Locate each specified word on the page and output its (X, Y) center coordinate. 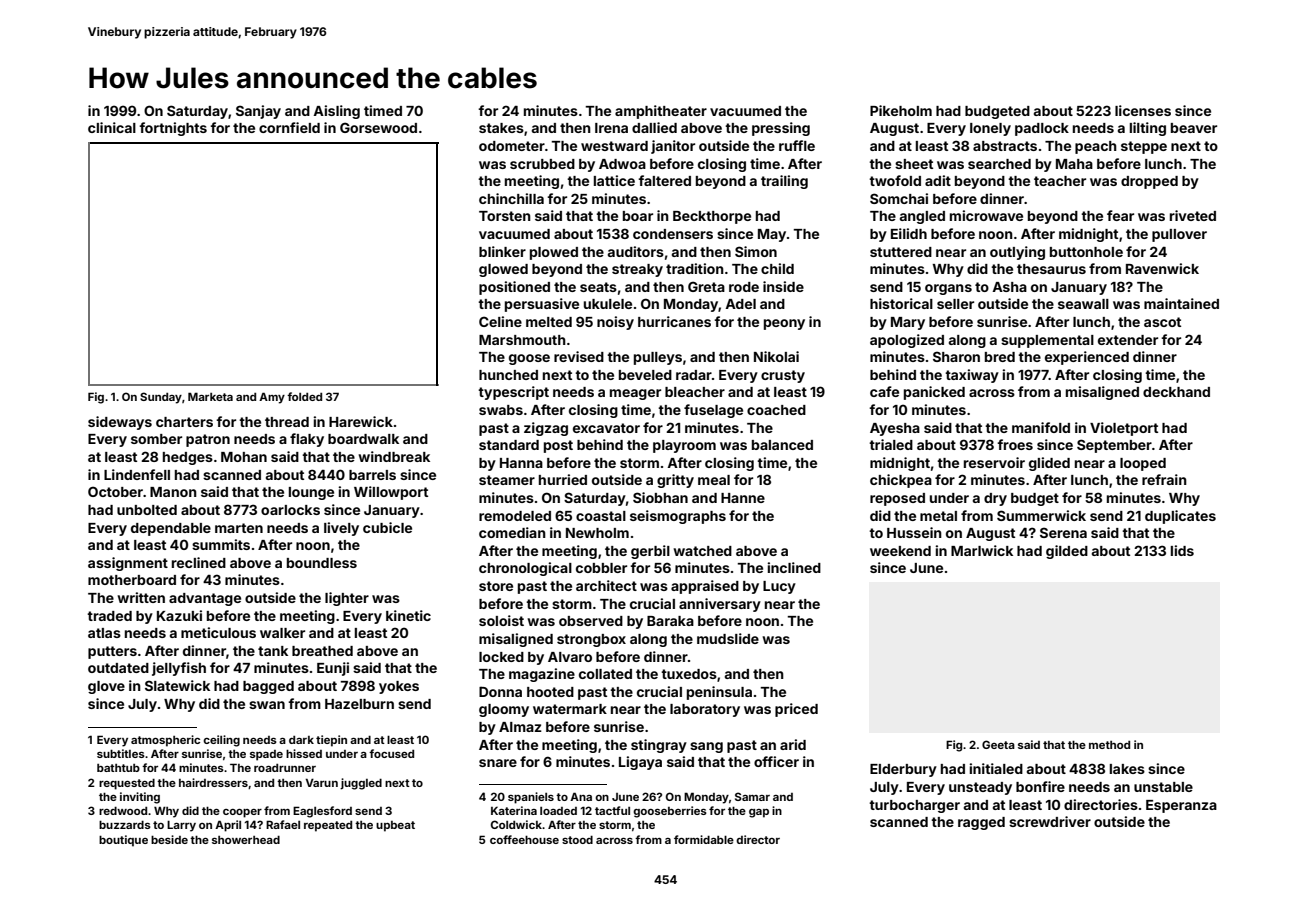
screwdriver (1050, 821)
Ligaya (640, 763)
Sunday (161, 398)
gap (759, 813)
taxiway (972, 376)
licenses (1143, 110)
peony (784, 324)
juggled (361, 784)
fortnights (173, 129)
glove (106, 687)
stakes (501, 128)
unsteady (980, 788)
